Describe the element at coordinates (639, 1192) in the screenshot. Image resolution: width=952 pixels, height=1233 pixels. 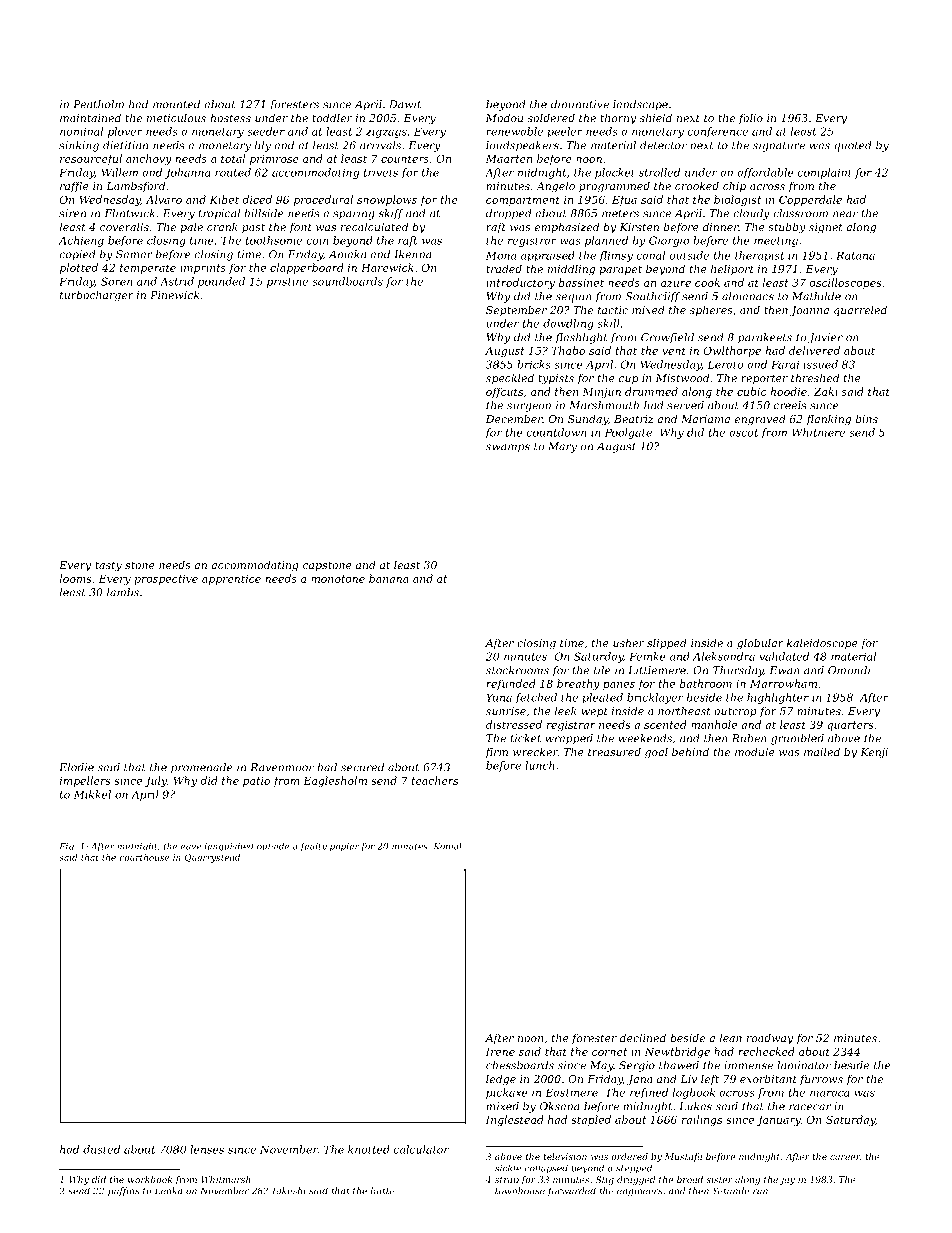
I see `engineers` at that location.
